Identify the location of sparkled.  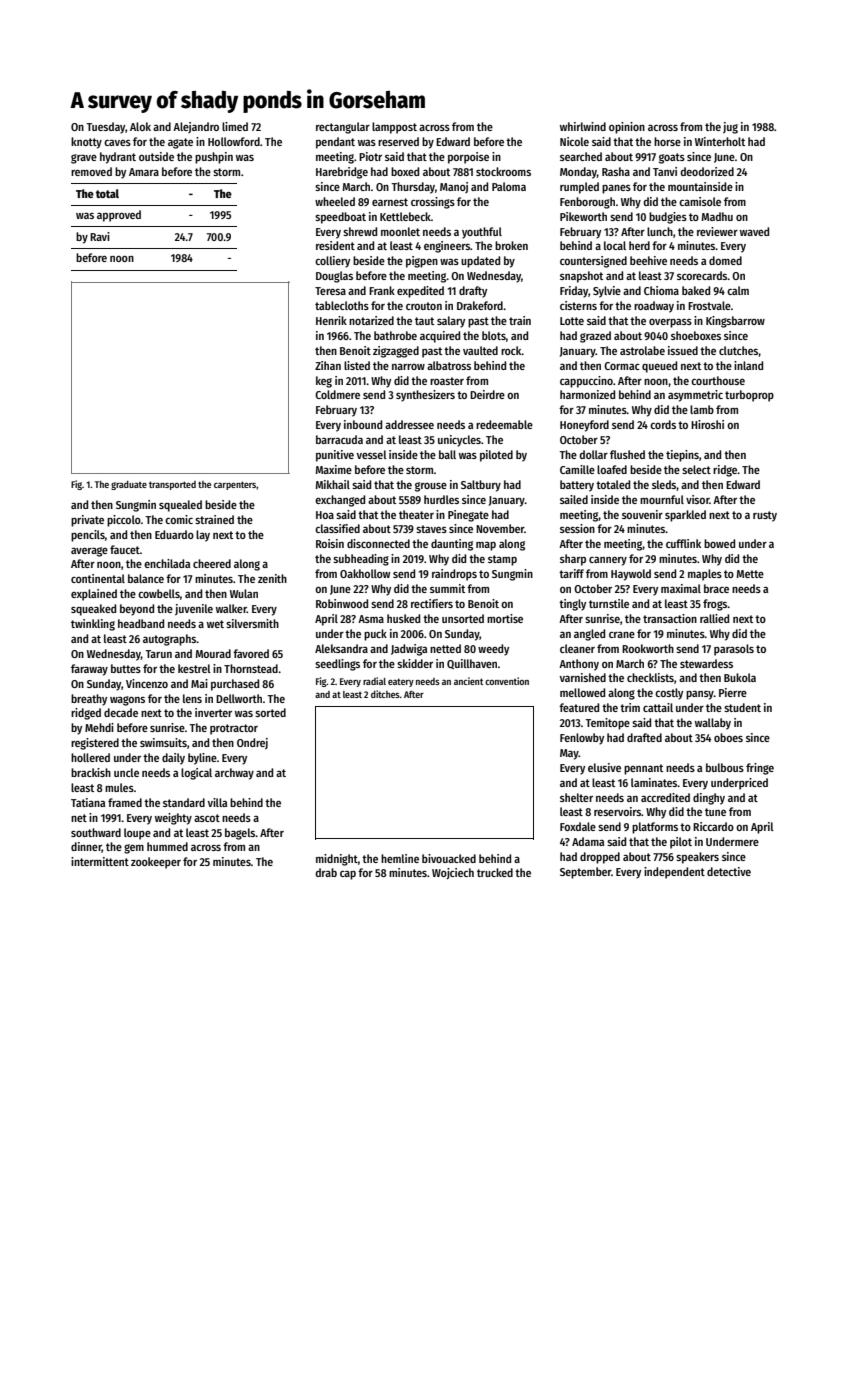
(685, 516).
